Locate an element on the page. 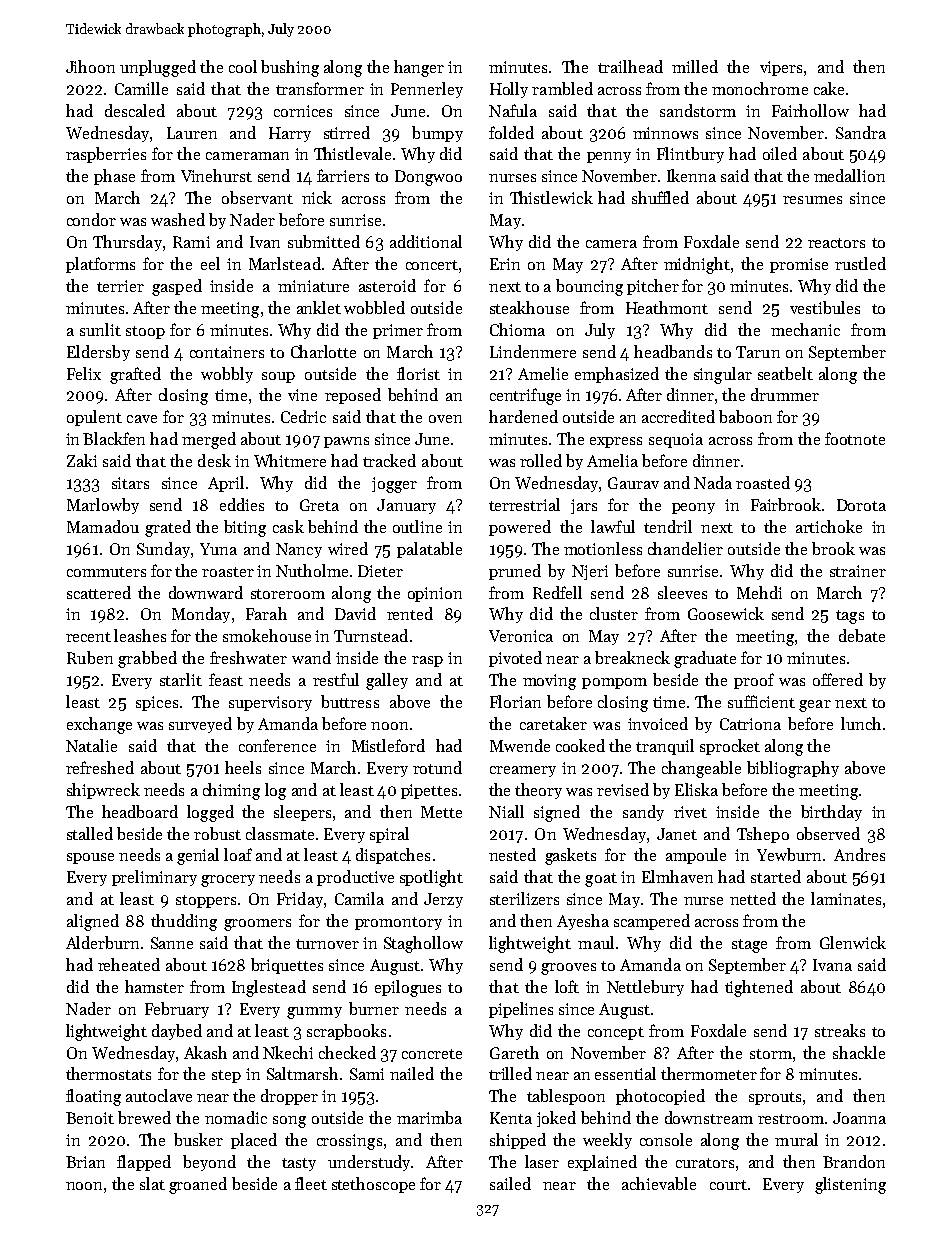 The height and width of the image is (1233, 952). headbands is located at coordinates (673, 351).
